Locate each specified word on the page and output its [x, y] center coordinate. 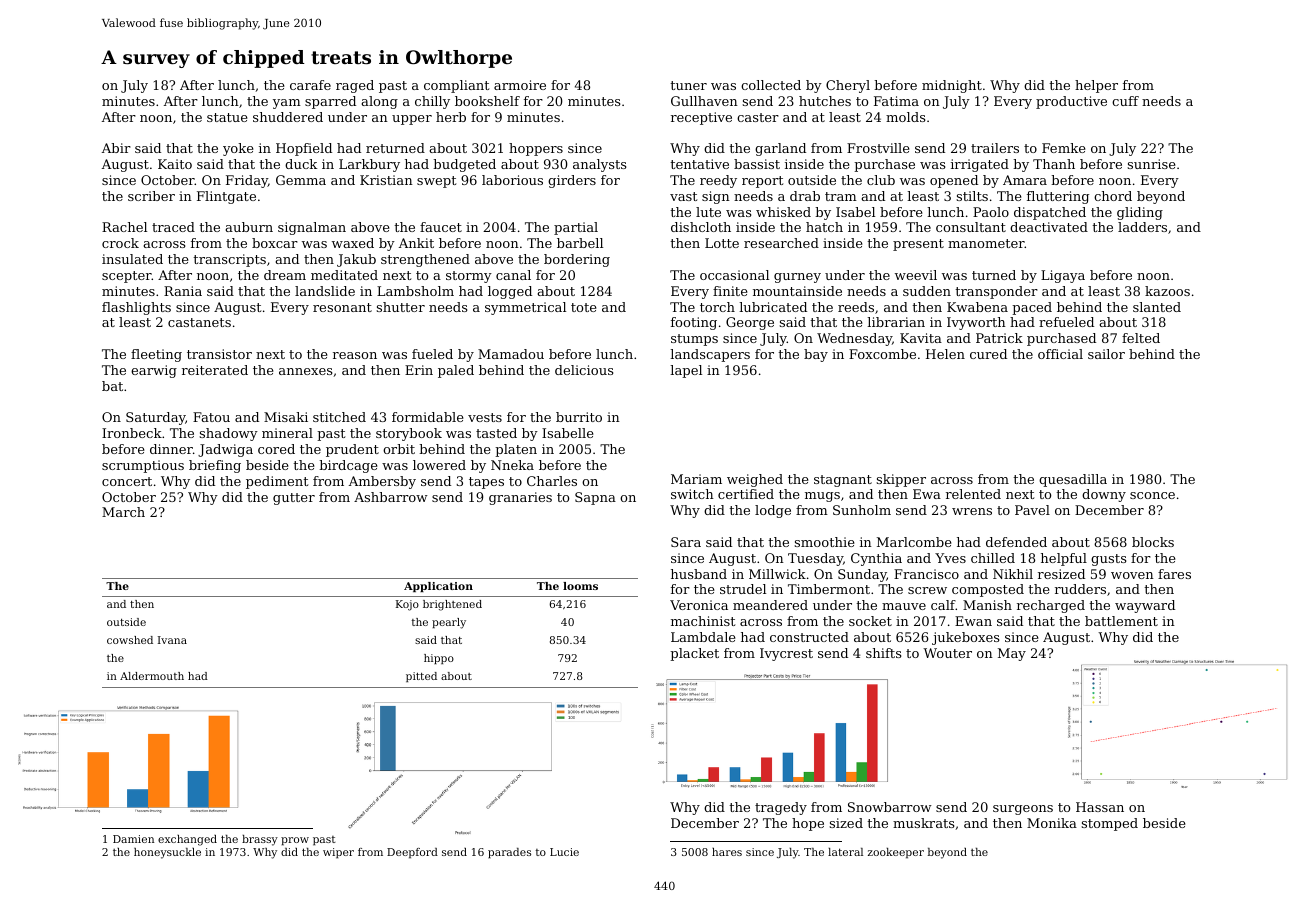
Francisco [926, 574]
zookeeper [896, 853]
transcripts [229, 260]
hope [808, 824]
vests [485, 417]
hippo [439, 659]
